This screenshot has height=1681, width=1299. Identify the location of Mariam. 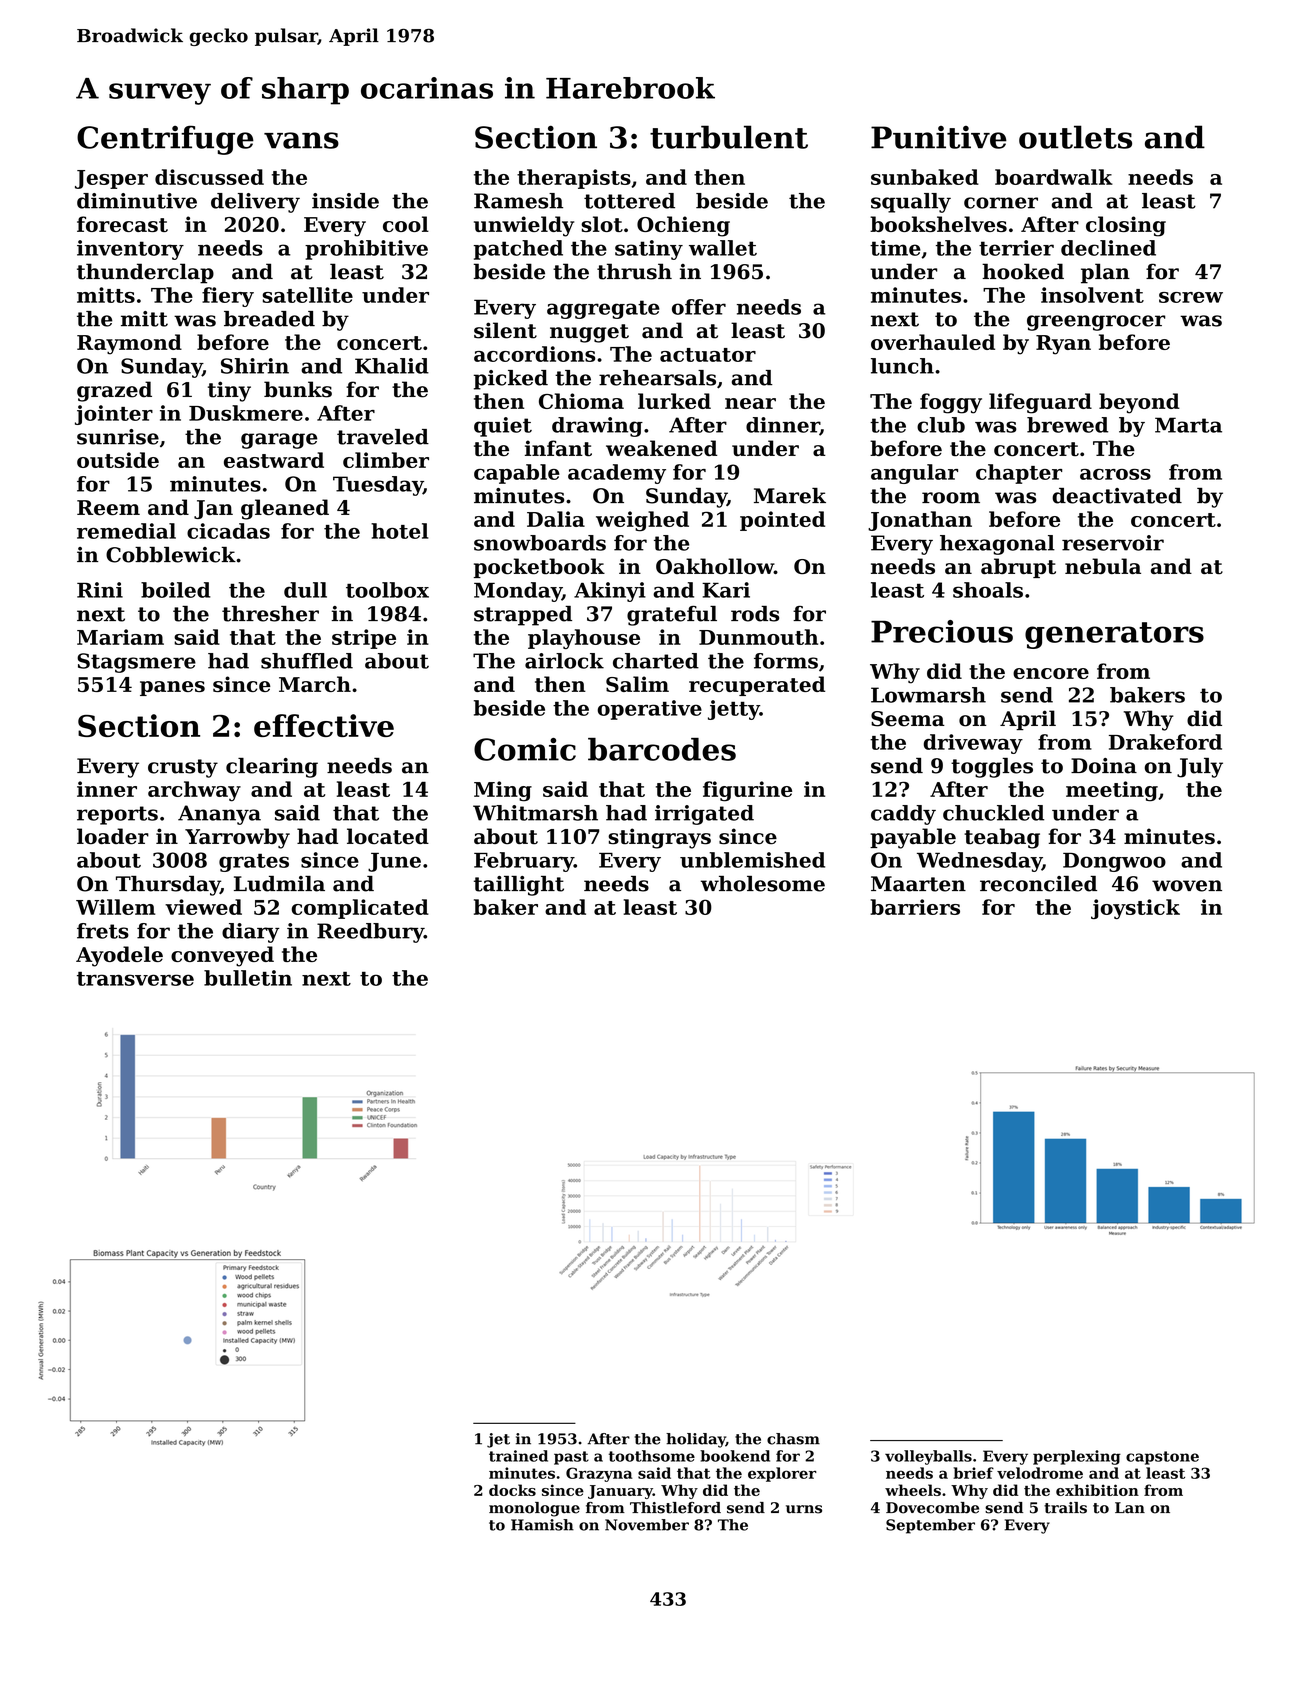
(120, 637).
